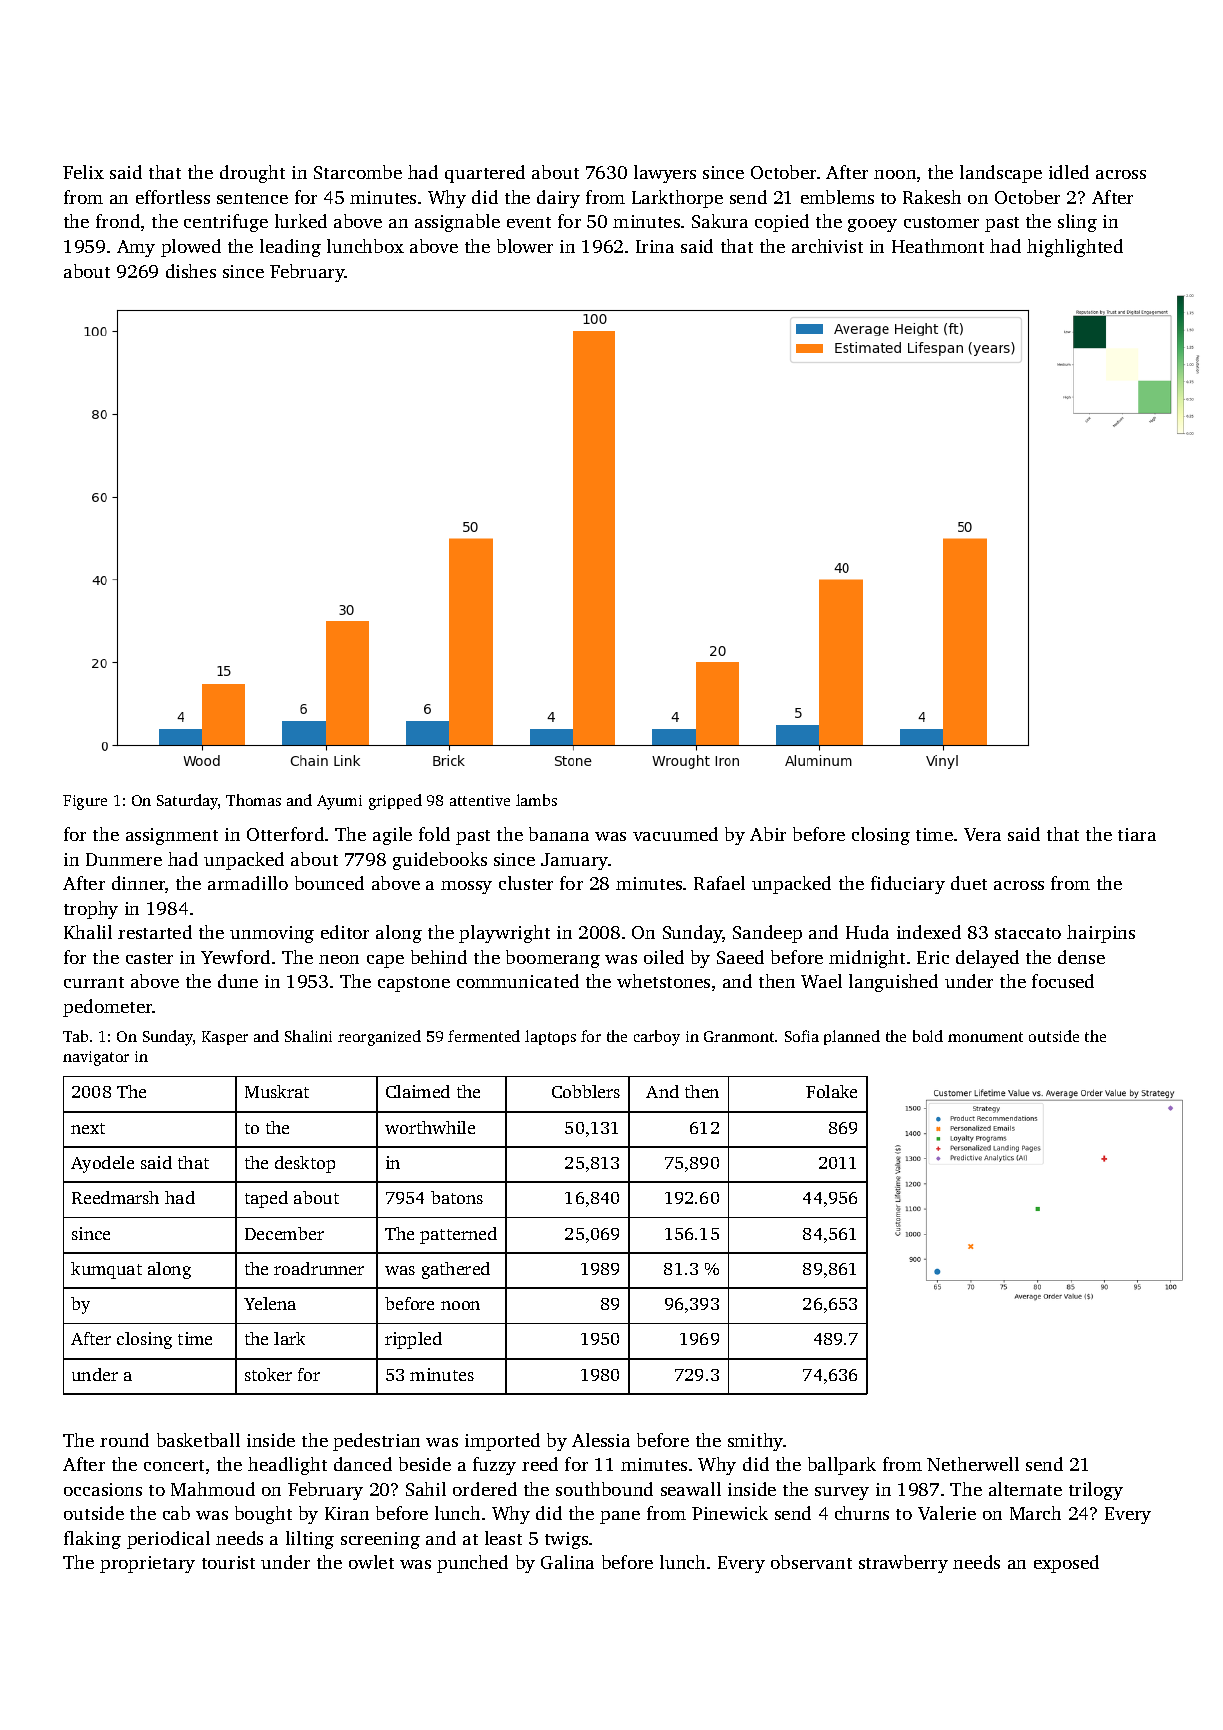 Image resolution: width=1223 pixels, height=1730 pixels. Describe the element at coordinates (1077, 223) in the image. I see `sling` at that location.
